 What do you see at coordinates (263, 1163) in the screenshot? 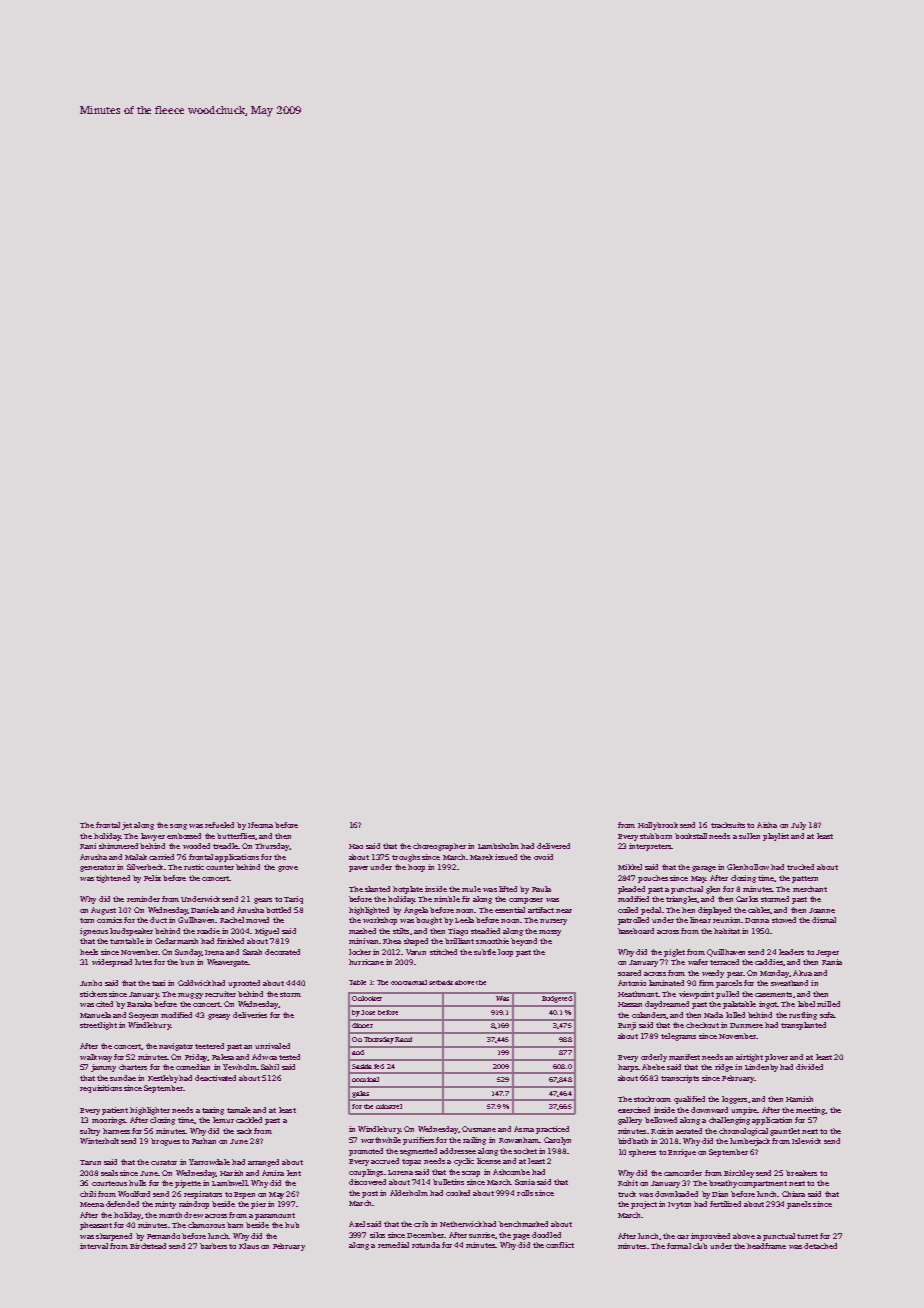
I see `arranged` at bounding box center [263, 1163].
